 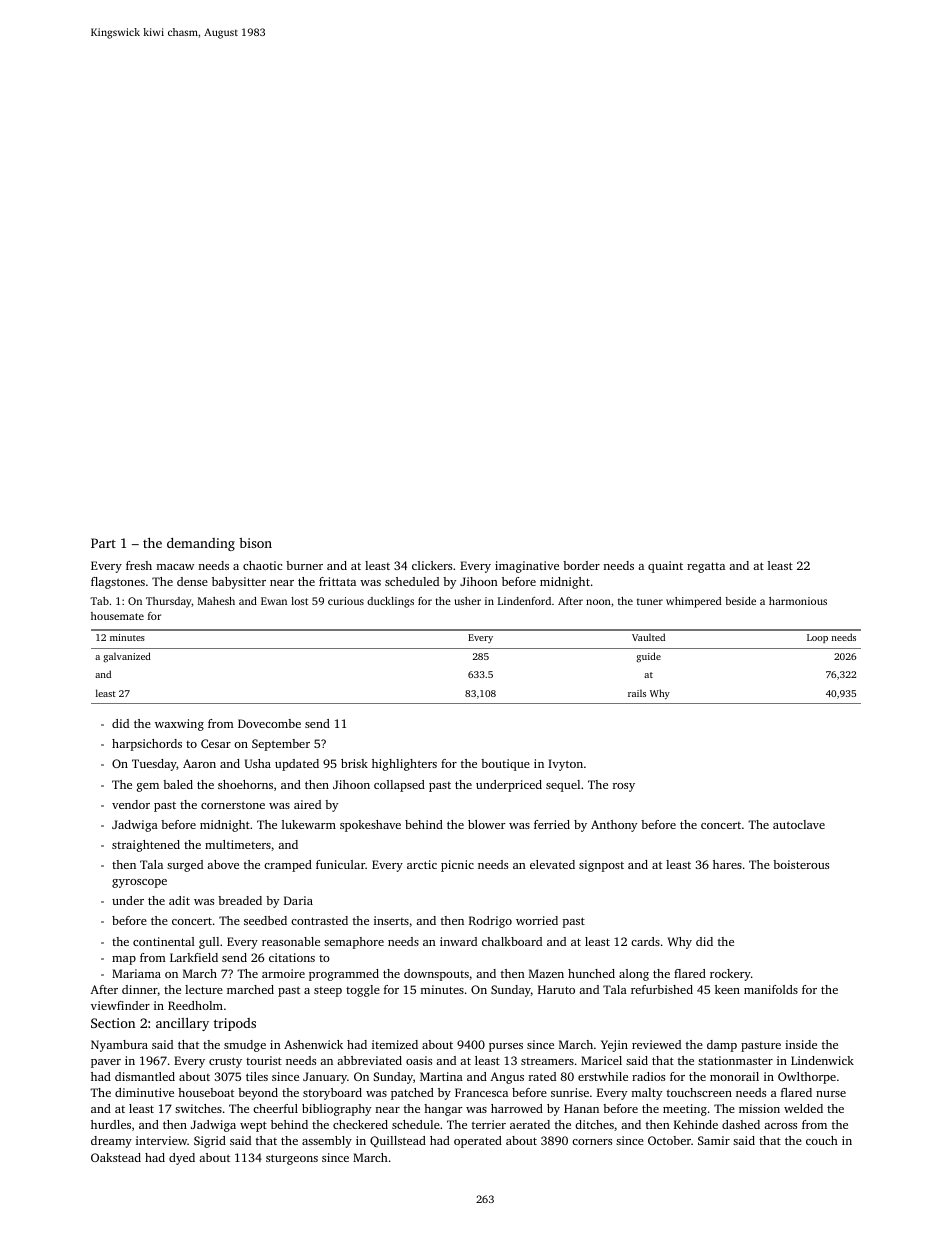 What do you see at coordinates (146, 846) in the screenshot?
I see `straightened` at bounding box center [146, 846].
